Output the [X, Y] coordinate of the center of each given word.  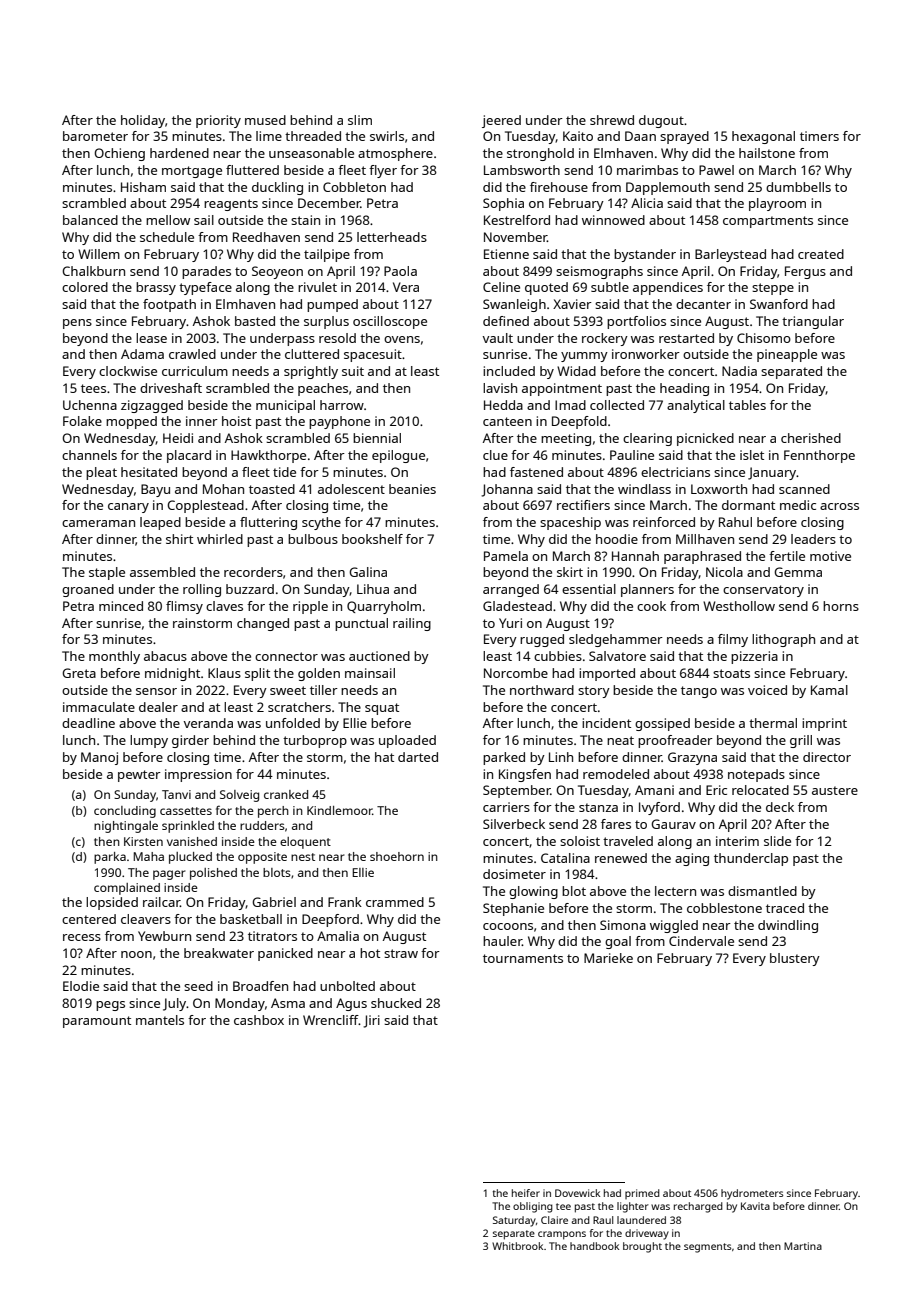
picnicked [705, 439]
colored [85, 287]
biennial [377, 438]
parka [110, 858]
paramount [97, 1022]
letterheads [392, 237]
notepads [756, 775]
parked [504, 758]
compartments [768, 222]
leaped [160, 523]
